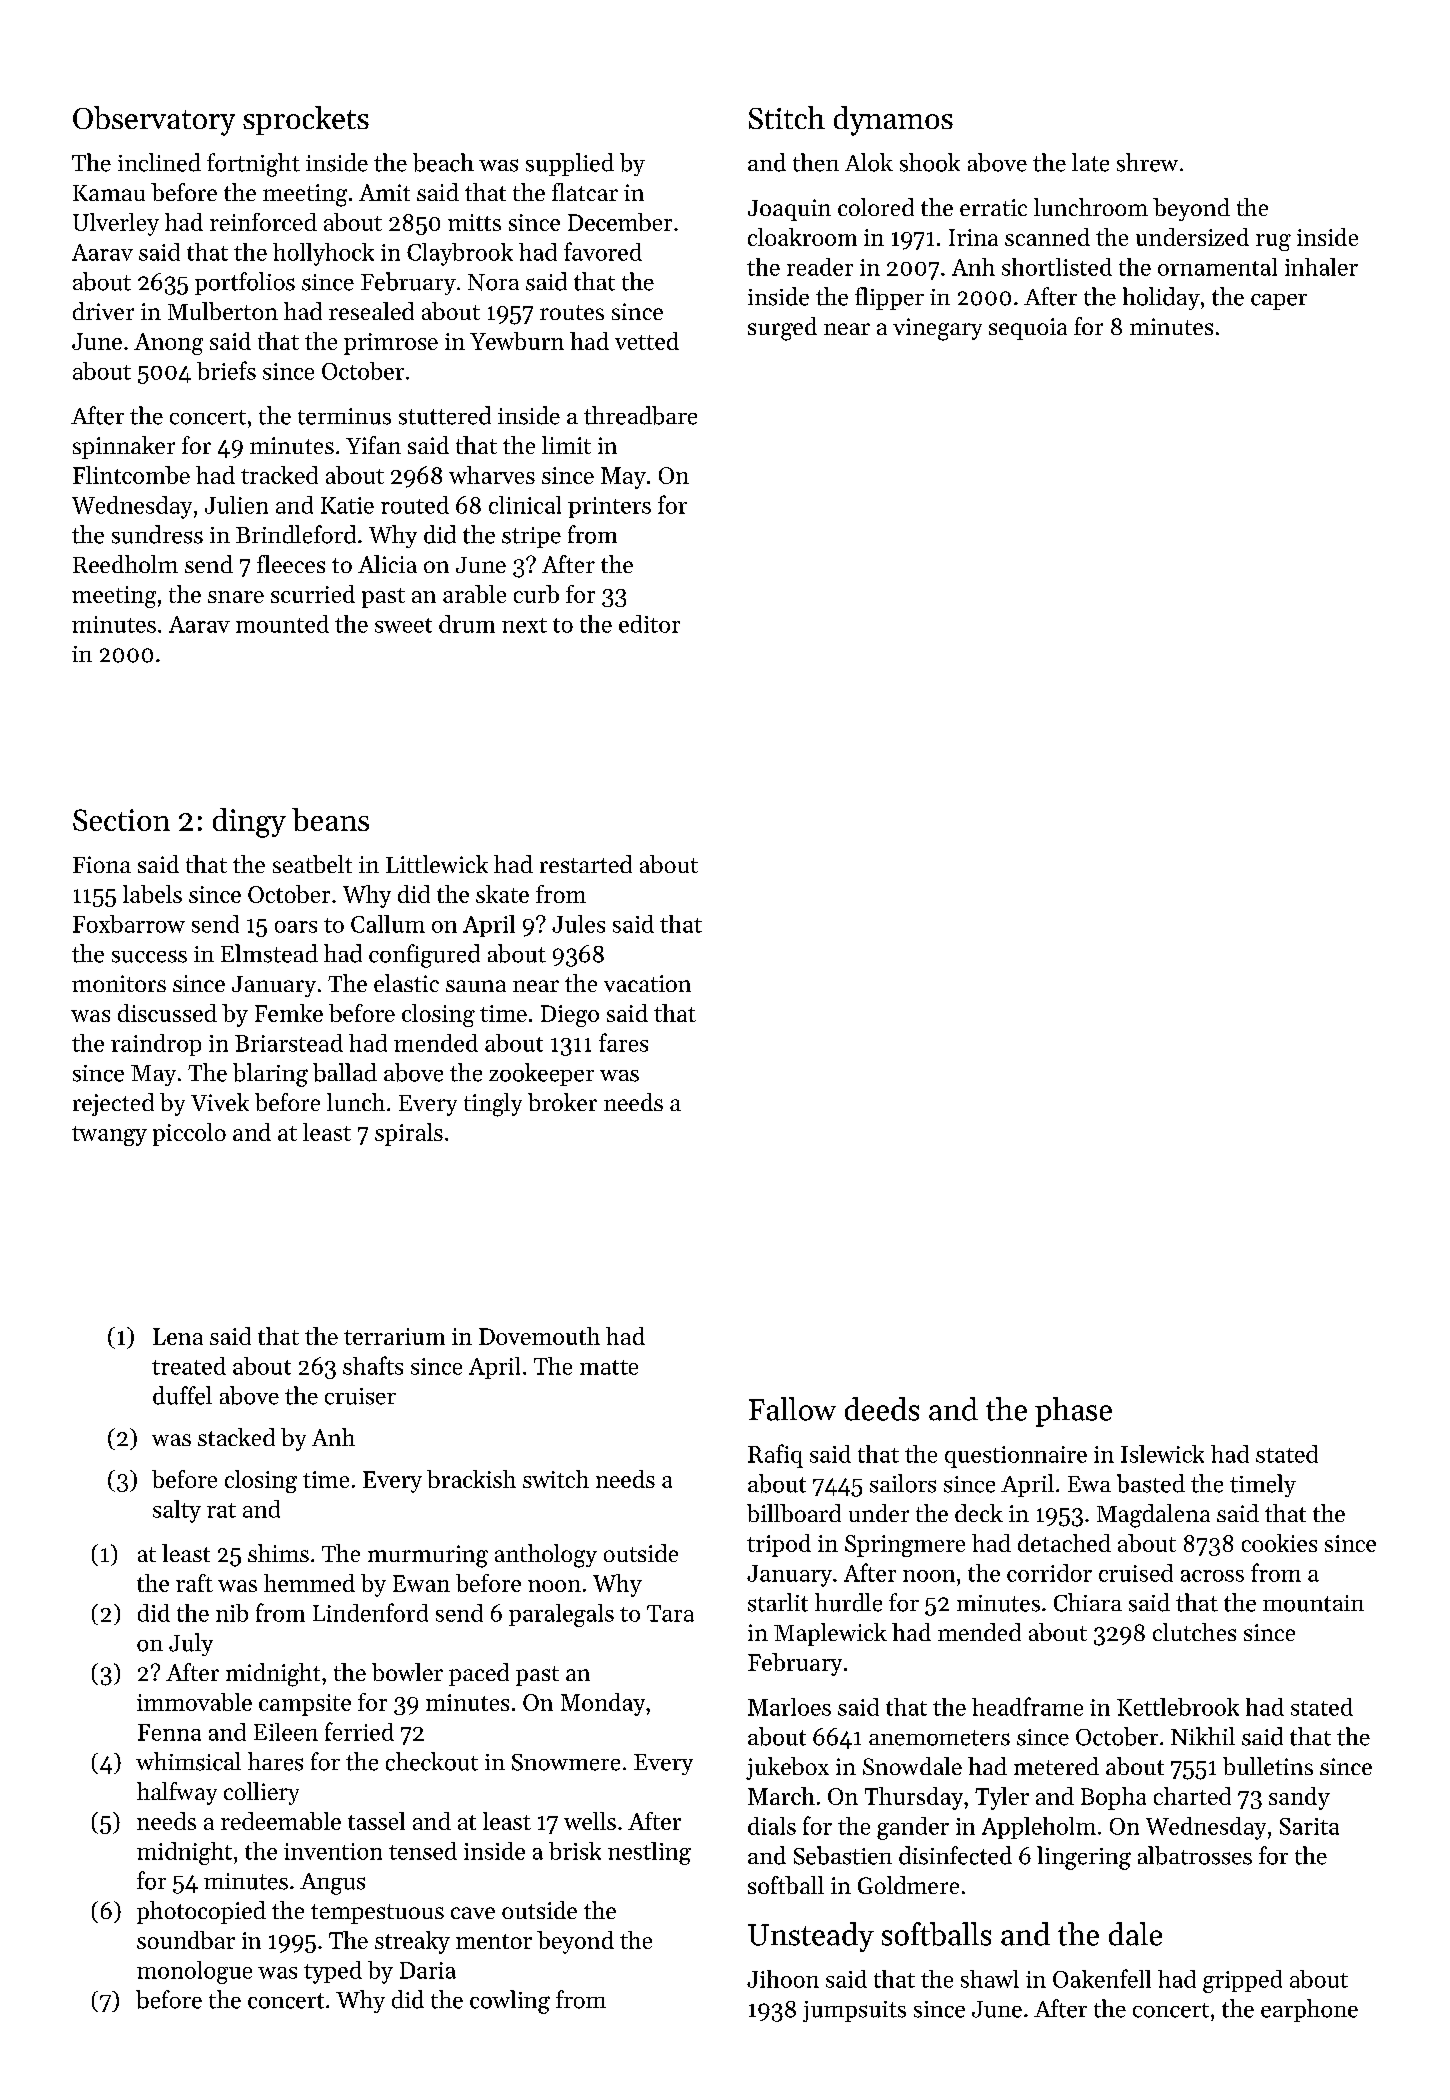  What do you see at coordinates (854, 2011) in the image?
I see `jumpsuits` at bounding box center [854, 2011].
